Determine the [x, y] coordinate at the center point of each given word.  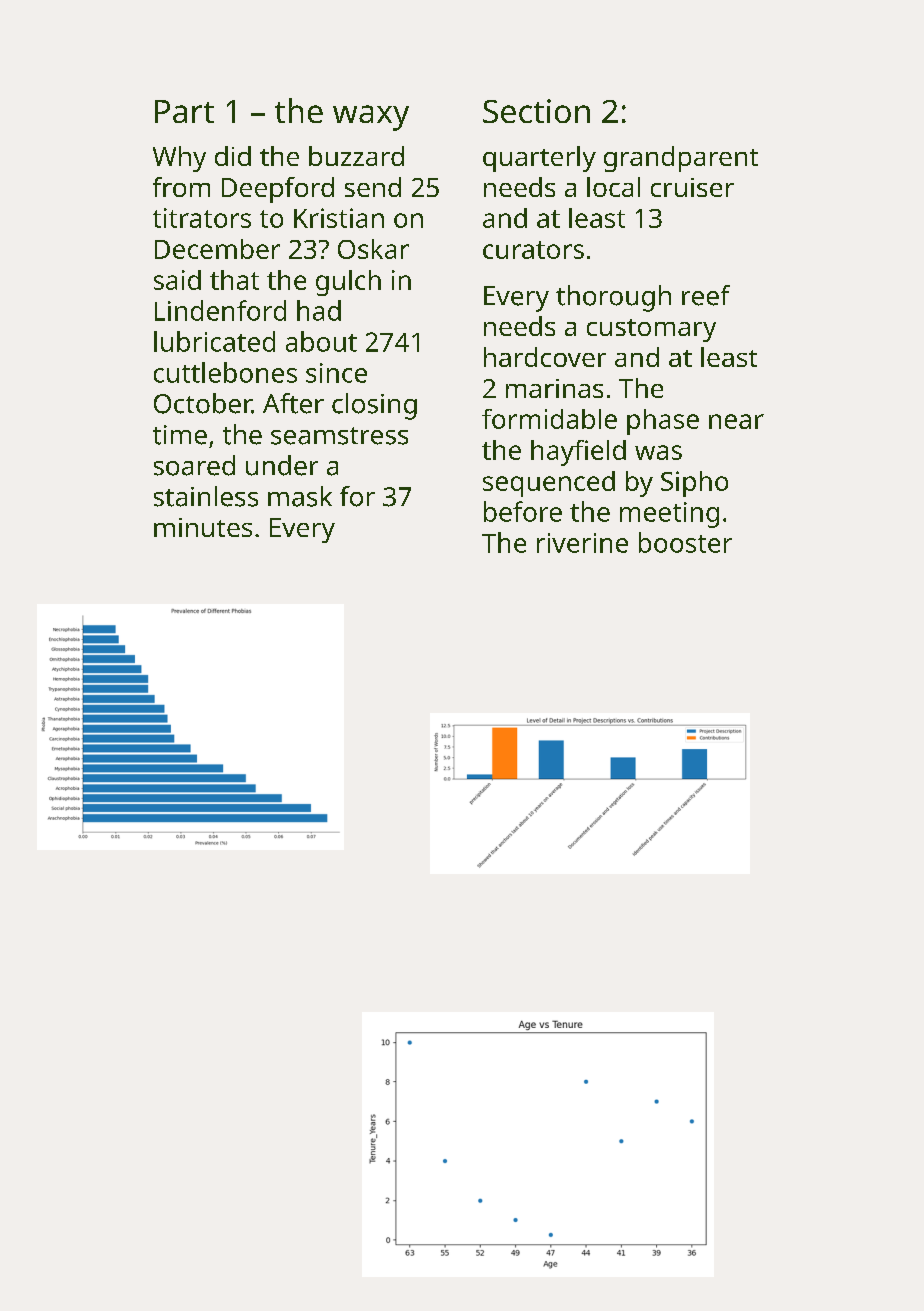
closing [374, 406]
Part [184, 111]
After [293, 403]
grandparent [681, 159]
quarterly [539, 159]
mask [300, 496]
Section [536, 111]
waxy [371, 118]
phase [663, 422]
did [233, 156]
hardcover [545, 357]
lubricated [214, 341]
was [658, 452]
